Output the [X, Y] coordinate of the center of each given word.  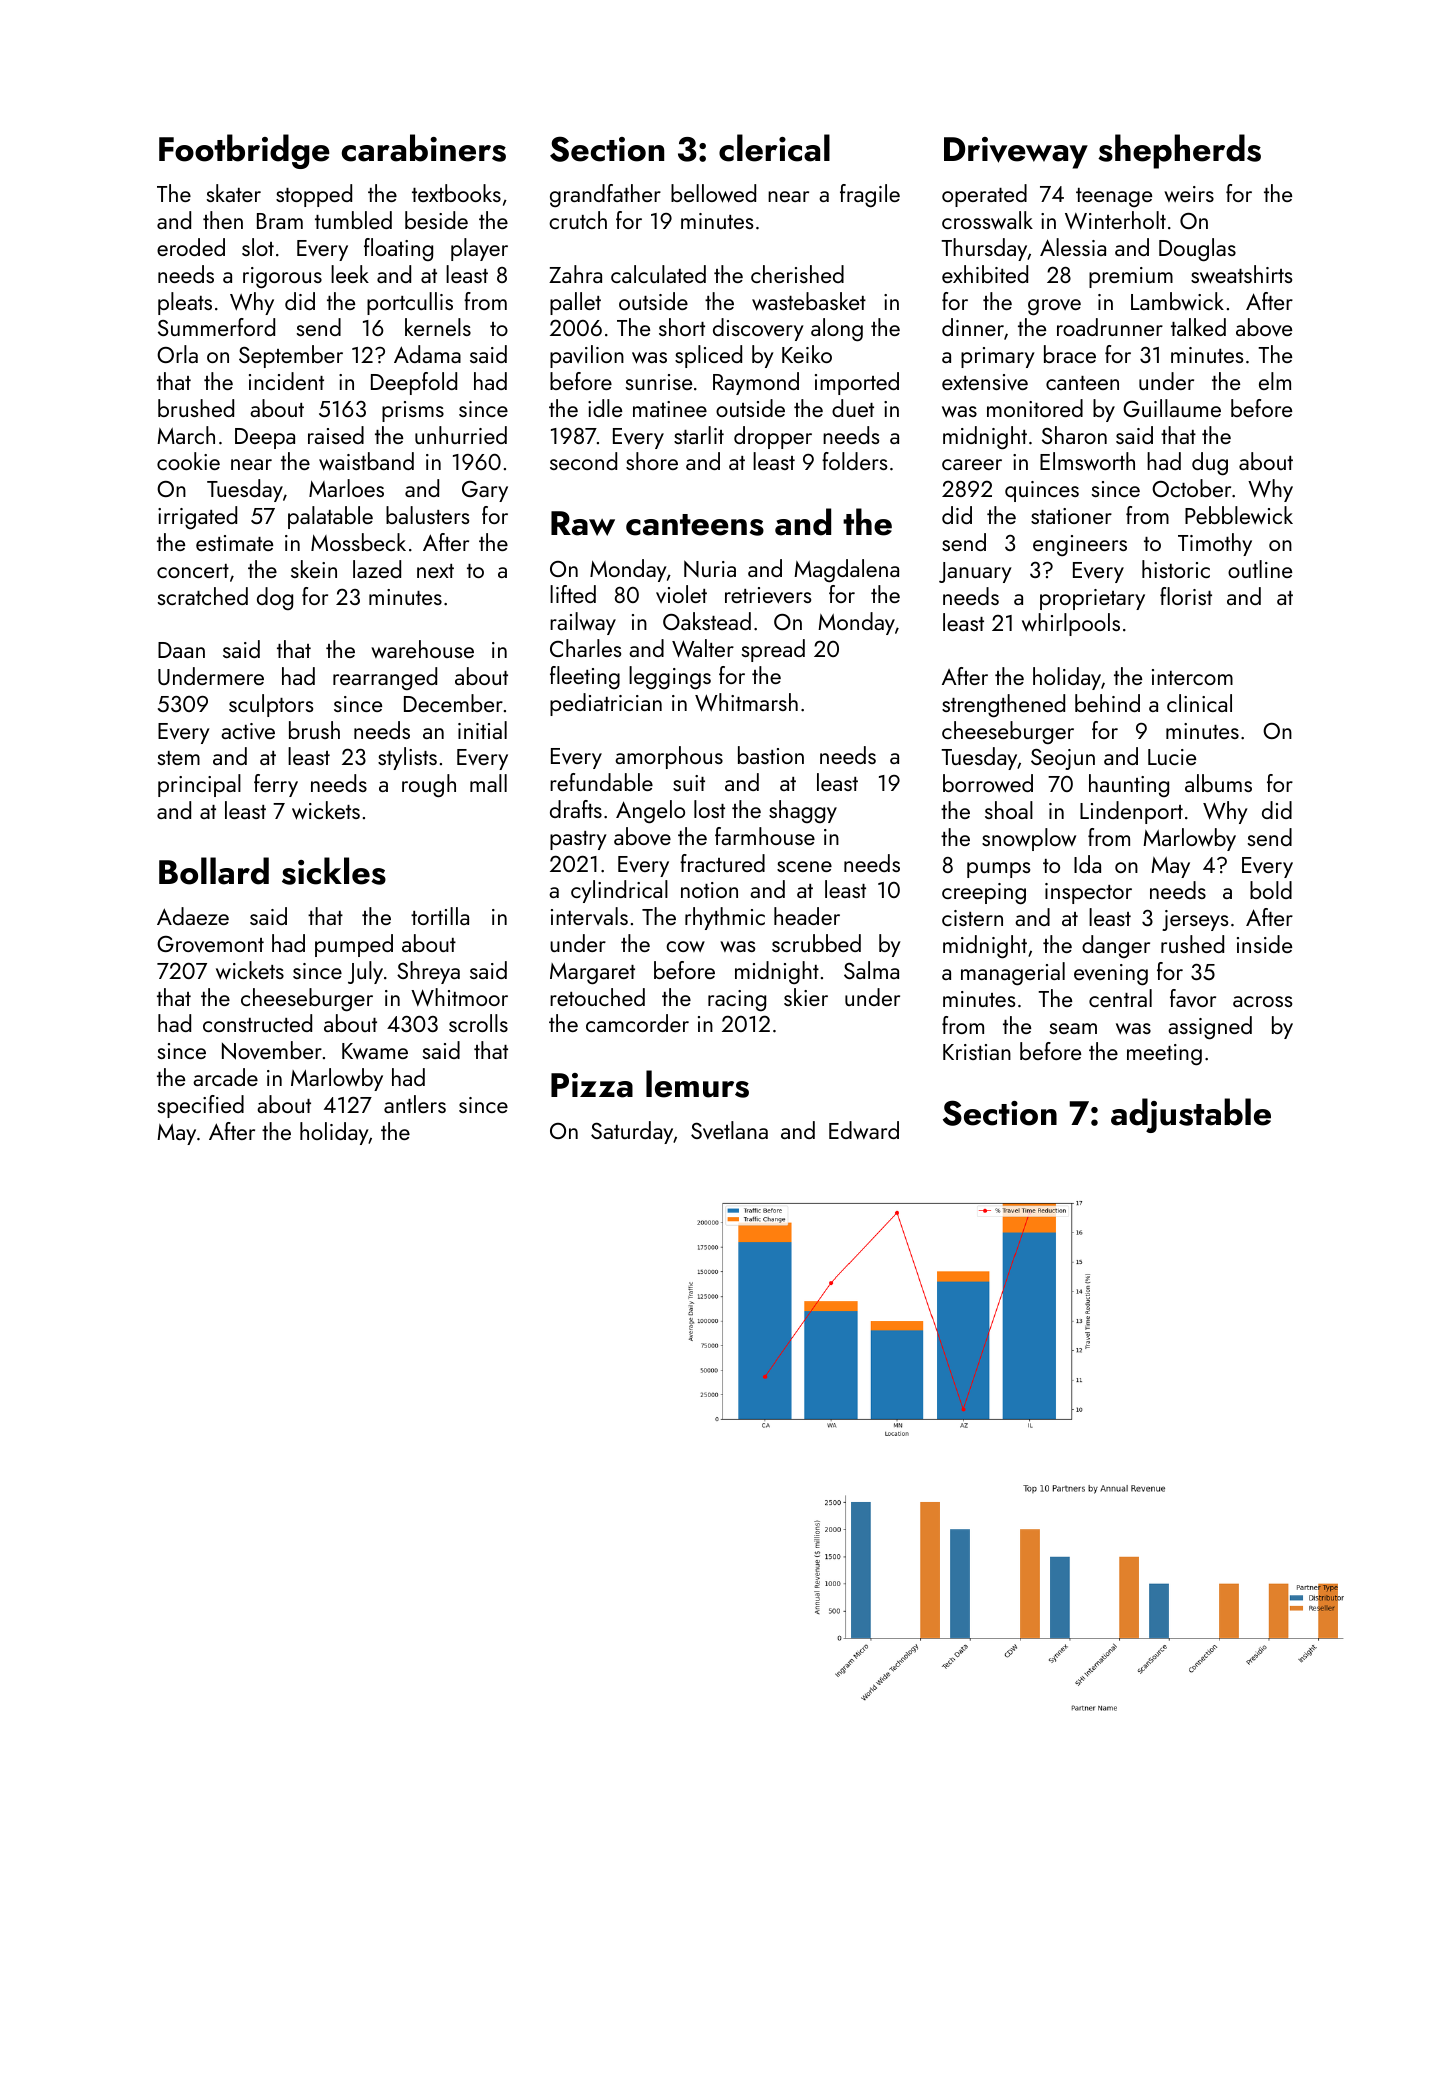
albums [1218, 783]
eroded [191, 247]
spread [773, 650]
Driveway [1016, 153]
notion [709, 890]
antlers [415, 1104]
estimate [234, 543]
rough [429, 786]
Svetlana [729, 1130]
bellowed [713, 193]
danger [1116, 946]
